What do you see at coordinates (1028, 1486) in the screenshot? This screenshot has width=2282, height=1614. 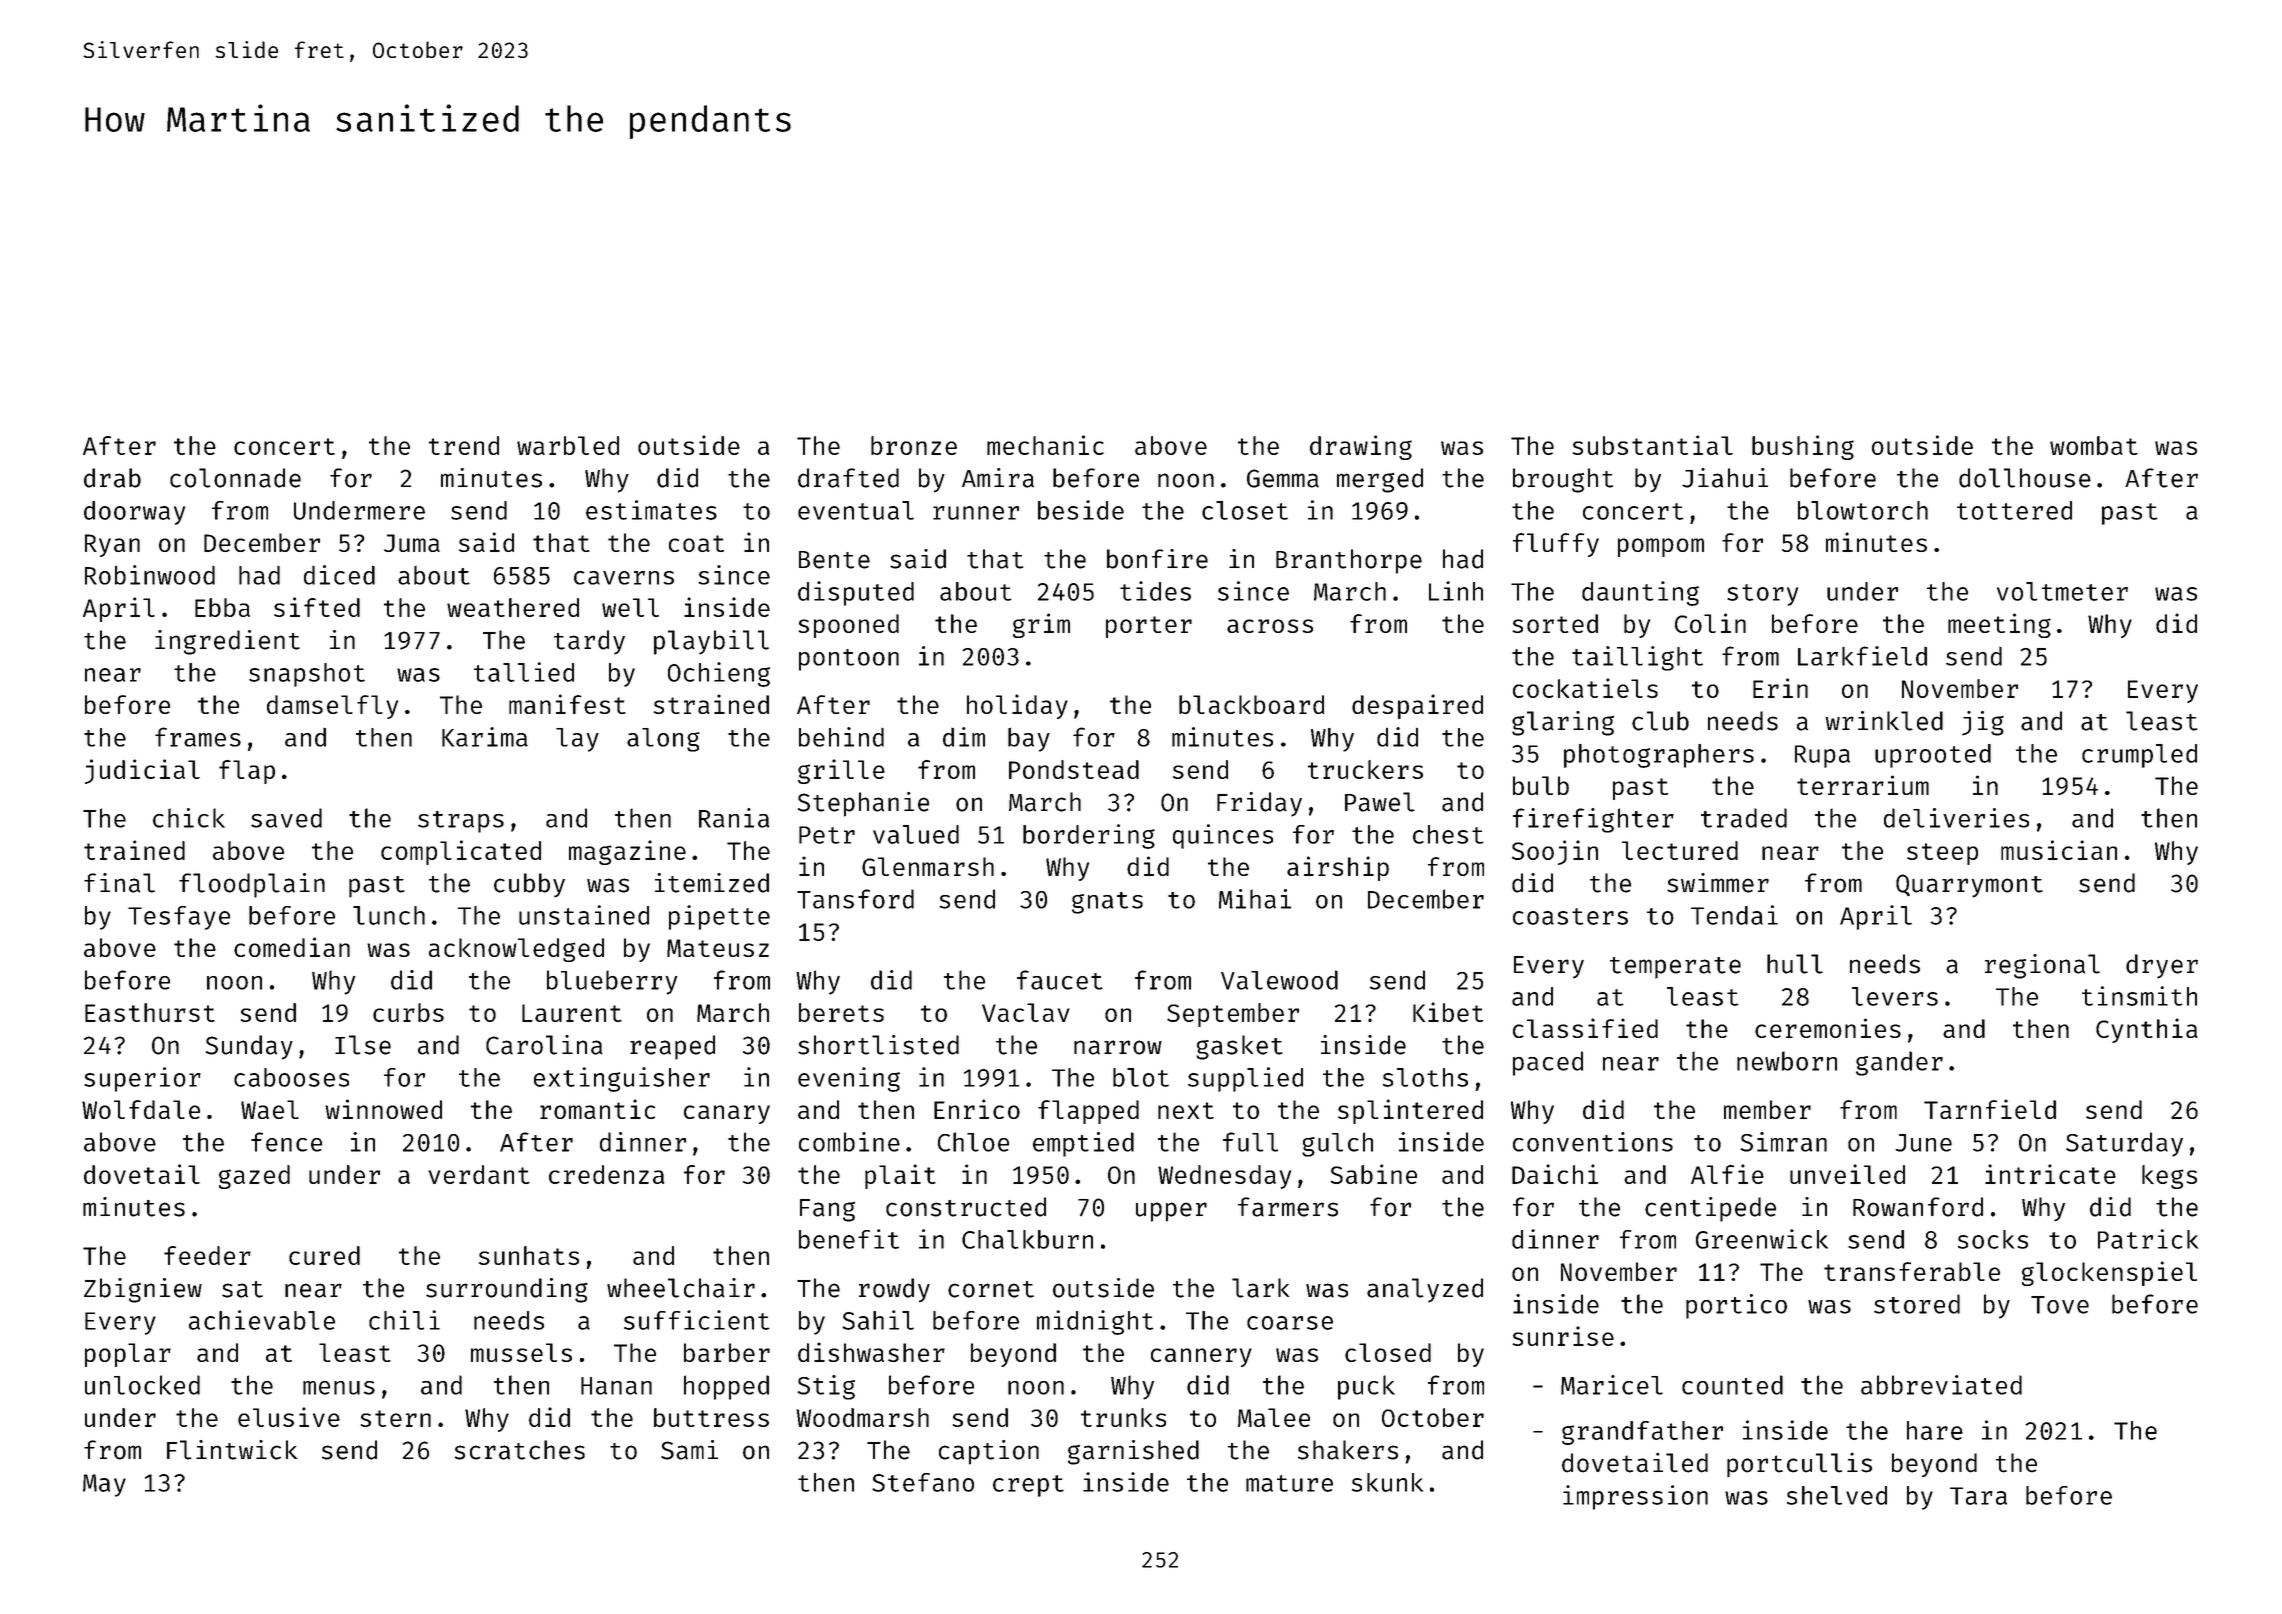 I see `crept` at bounding box center [1028, 1486].
